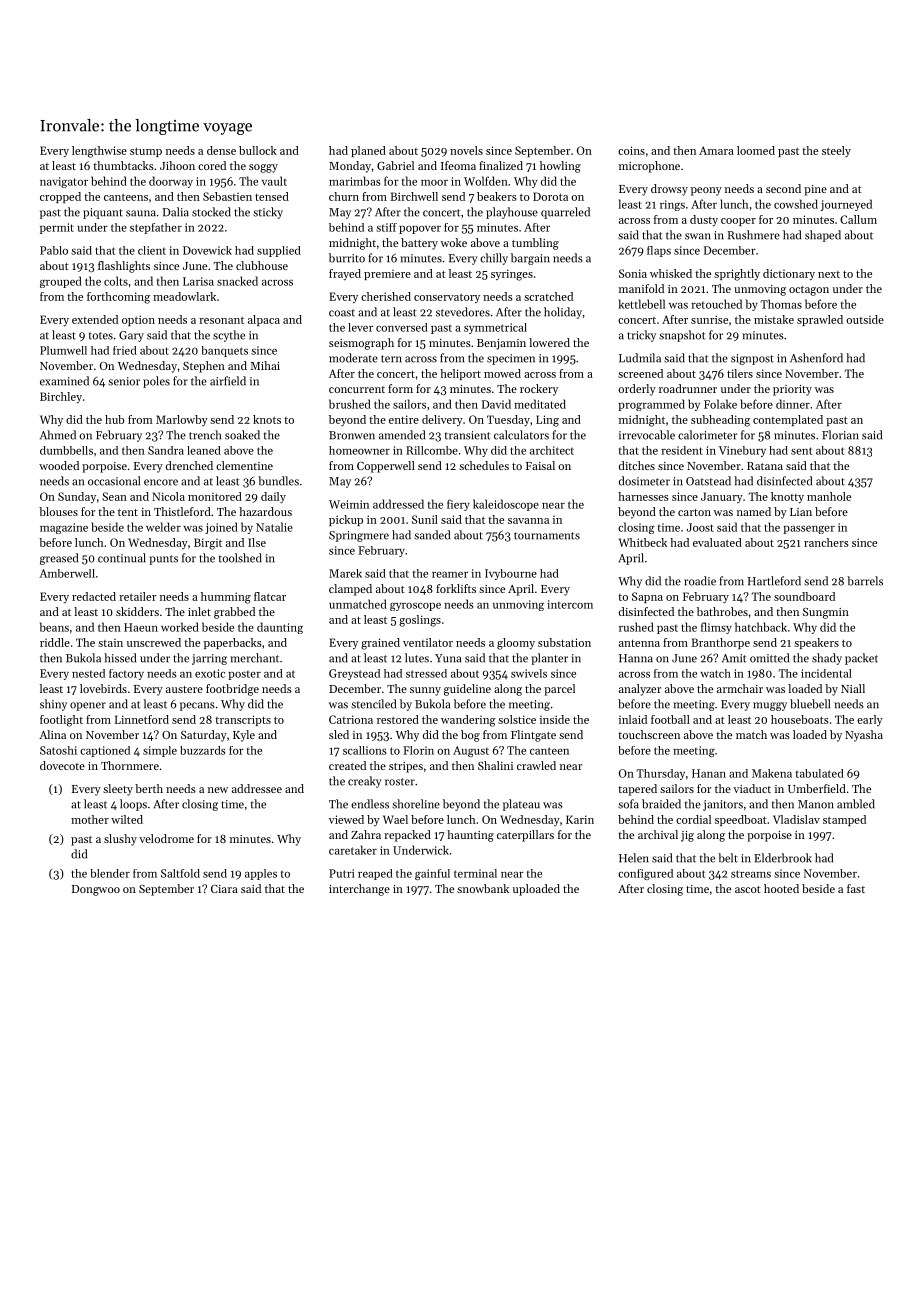 Image resolution: width=924 pixels, height=1308 pixels. I want to click on muggy, so click(770, 706).
